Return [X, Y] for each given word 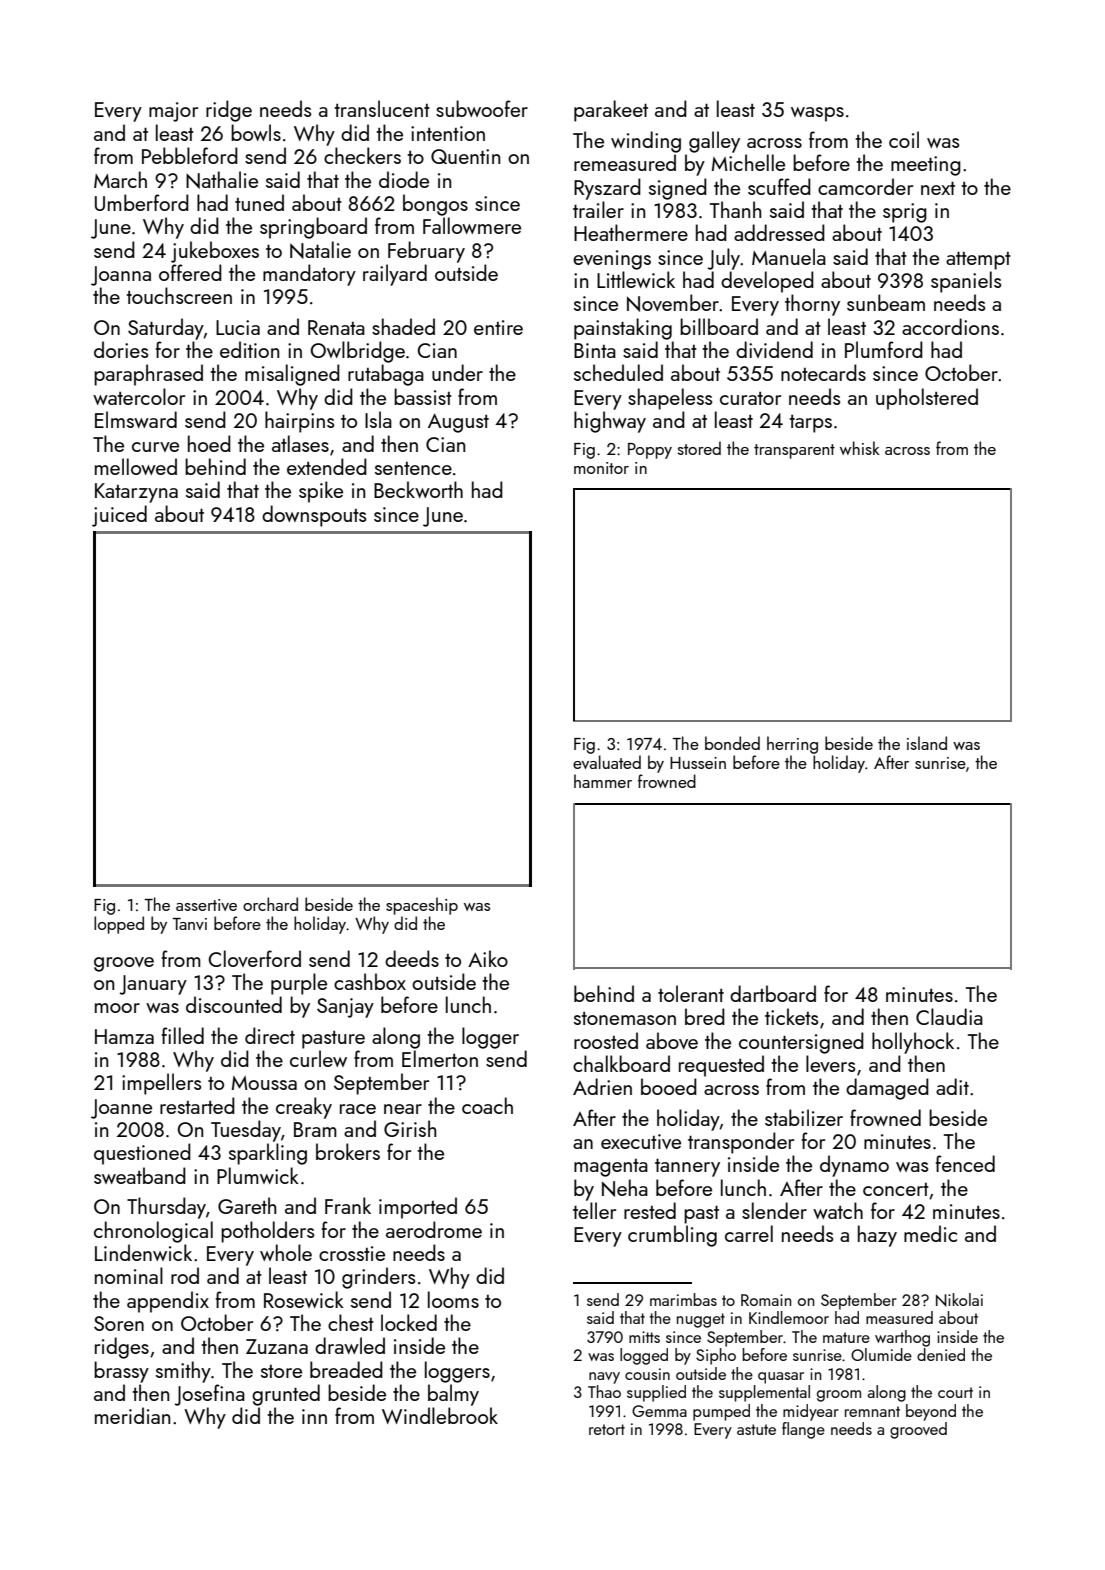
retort [607, 1429]
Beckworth [418, 489]
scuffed [779, 186]
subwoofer [482, 108]
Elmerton [440, 1058]
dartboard [773, 993]
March [120, 179]
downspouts [314, 516]
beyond [931, 1412]
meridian [132, 1415]
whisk [860, 448]
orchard [270, 904]
